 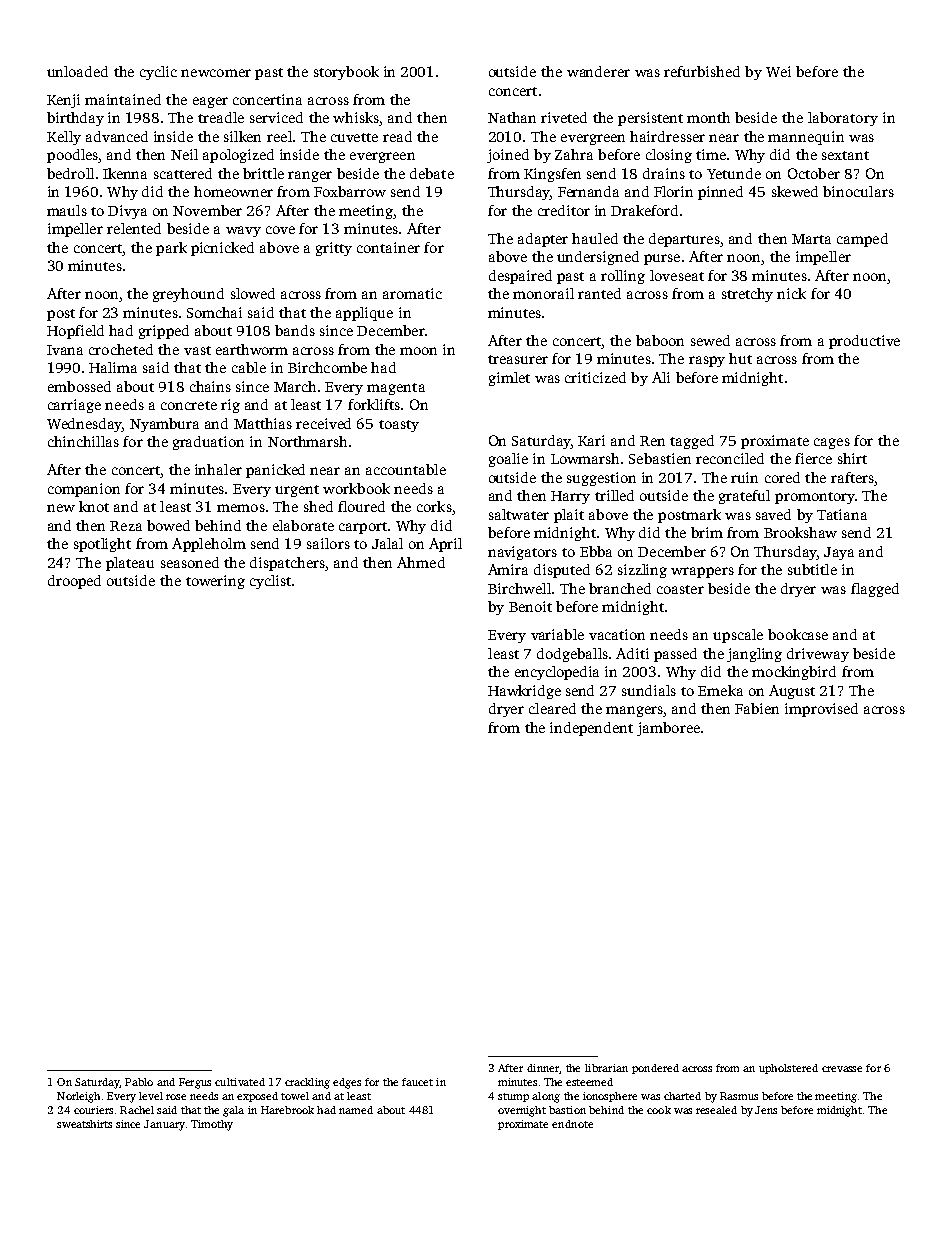 What do you see at coordinates (875, 590) in the page?
I see `flagged` at bounding box center [875, 590].
